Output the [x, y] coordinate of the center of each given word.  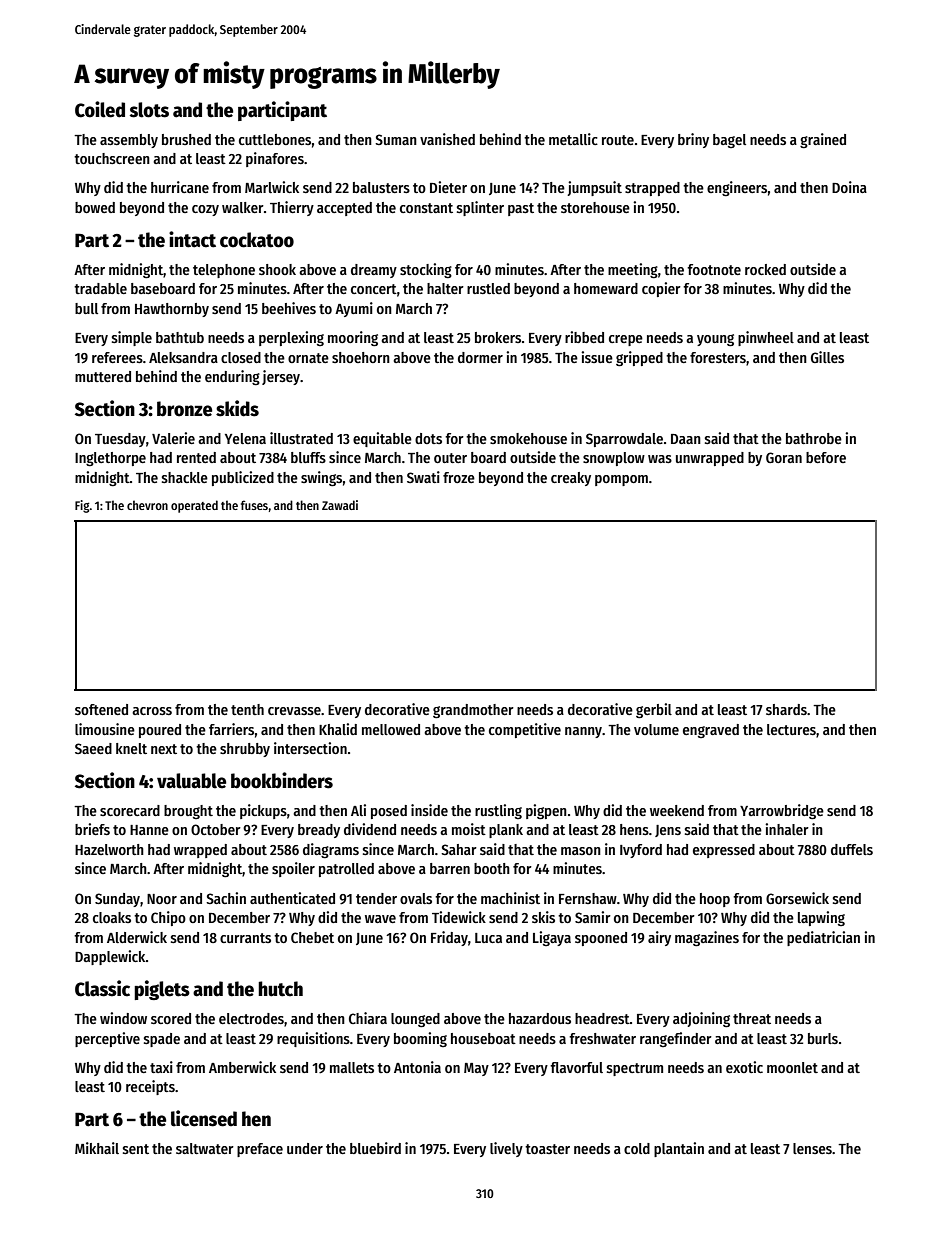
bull [86, 308]
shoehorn [361, 357]
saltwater [205, 1148]
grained [823, 140]
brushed [186, 139]
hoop [715, 900]
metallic [573, 139]
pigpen [546, 811]
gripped [639, 358]
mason [581, 851]
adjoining [701, 1019]
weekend [677, 810]
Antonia [417, 1067]
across [152, 711]
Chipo [168, 918]
